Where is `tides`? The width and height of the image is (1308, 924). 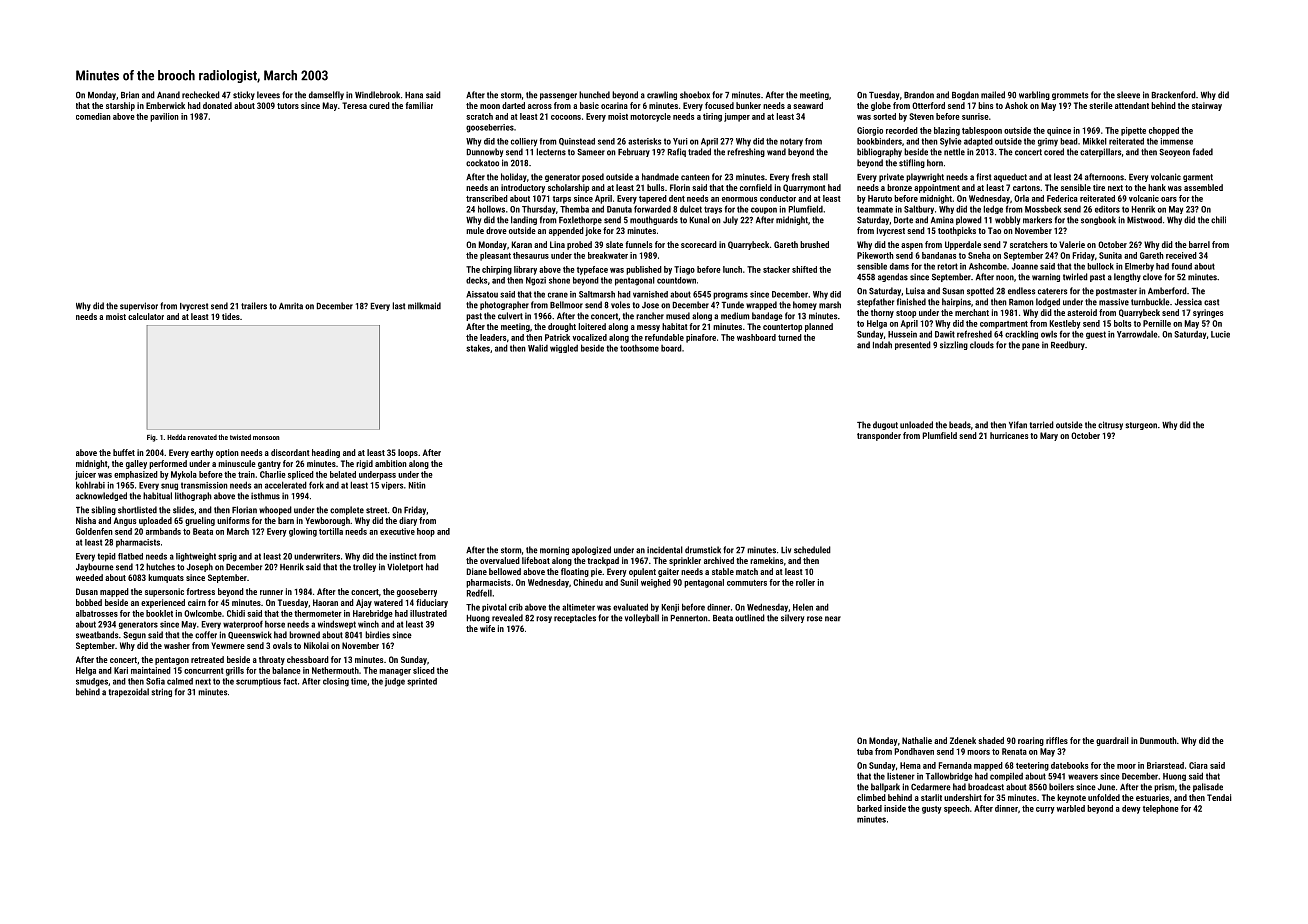 tides is located at coordinates (231, 316).
